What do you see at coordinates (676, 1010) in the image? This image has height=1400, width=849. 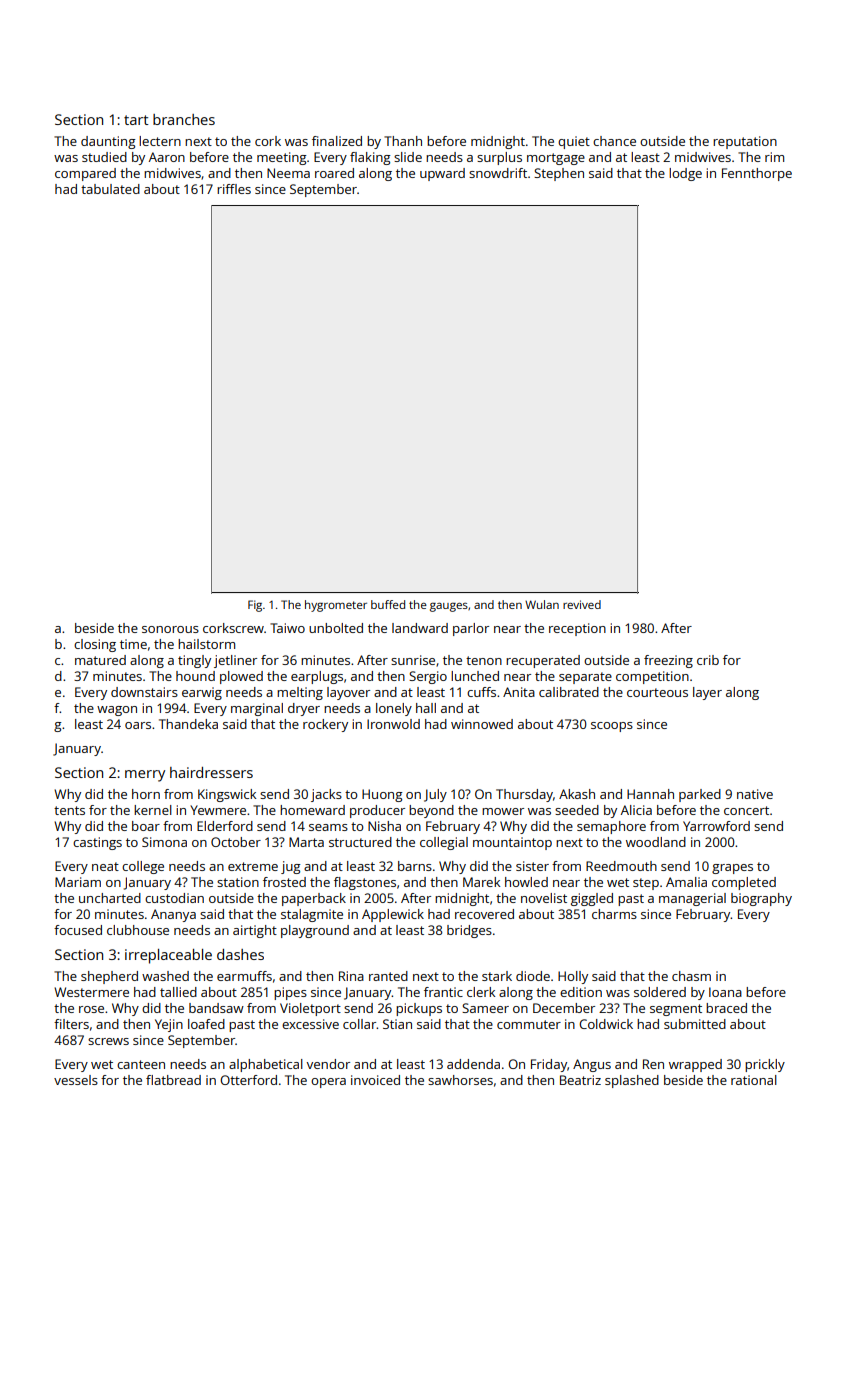 I see `segment` at bounding box center [676, 1010].
